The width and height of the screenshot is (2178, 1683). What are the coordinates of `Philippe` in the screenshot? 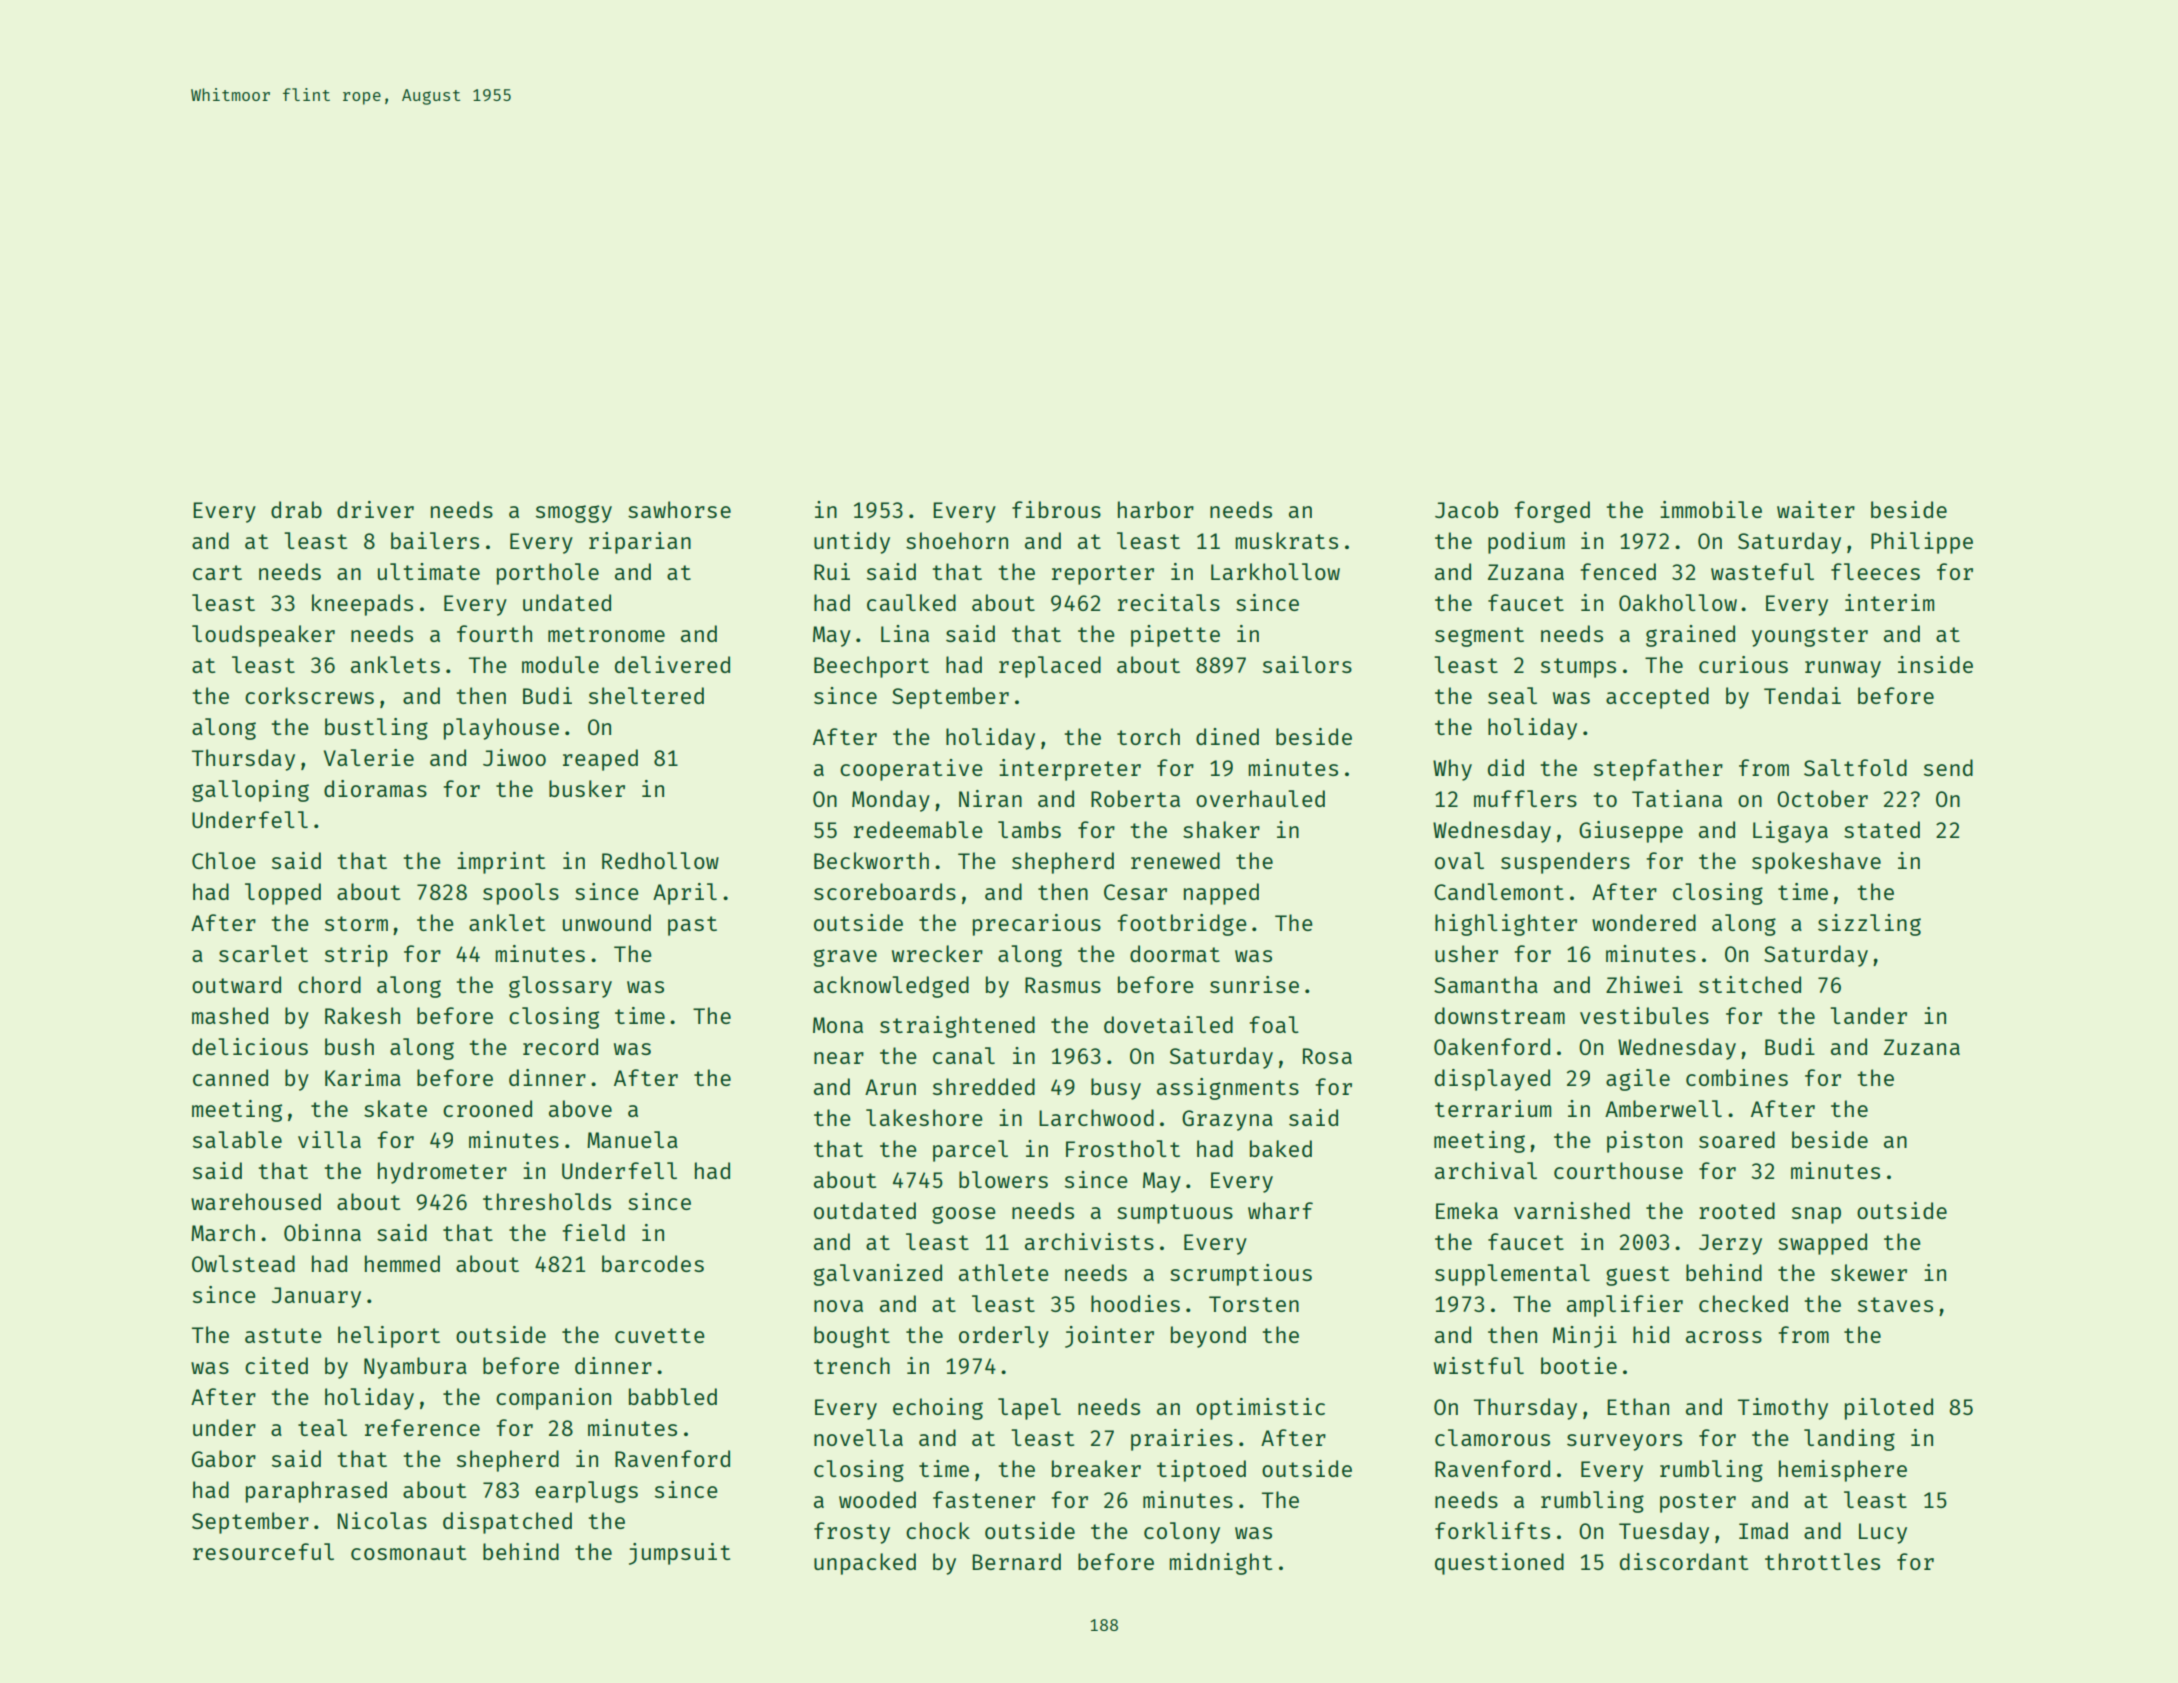 It's located at (1922, 543).
